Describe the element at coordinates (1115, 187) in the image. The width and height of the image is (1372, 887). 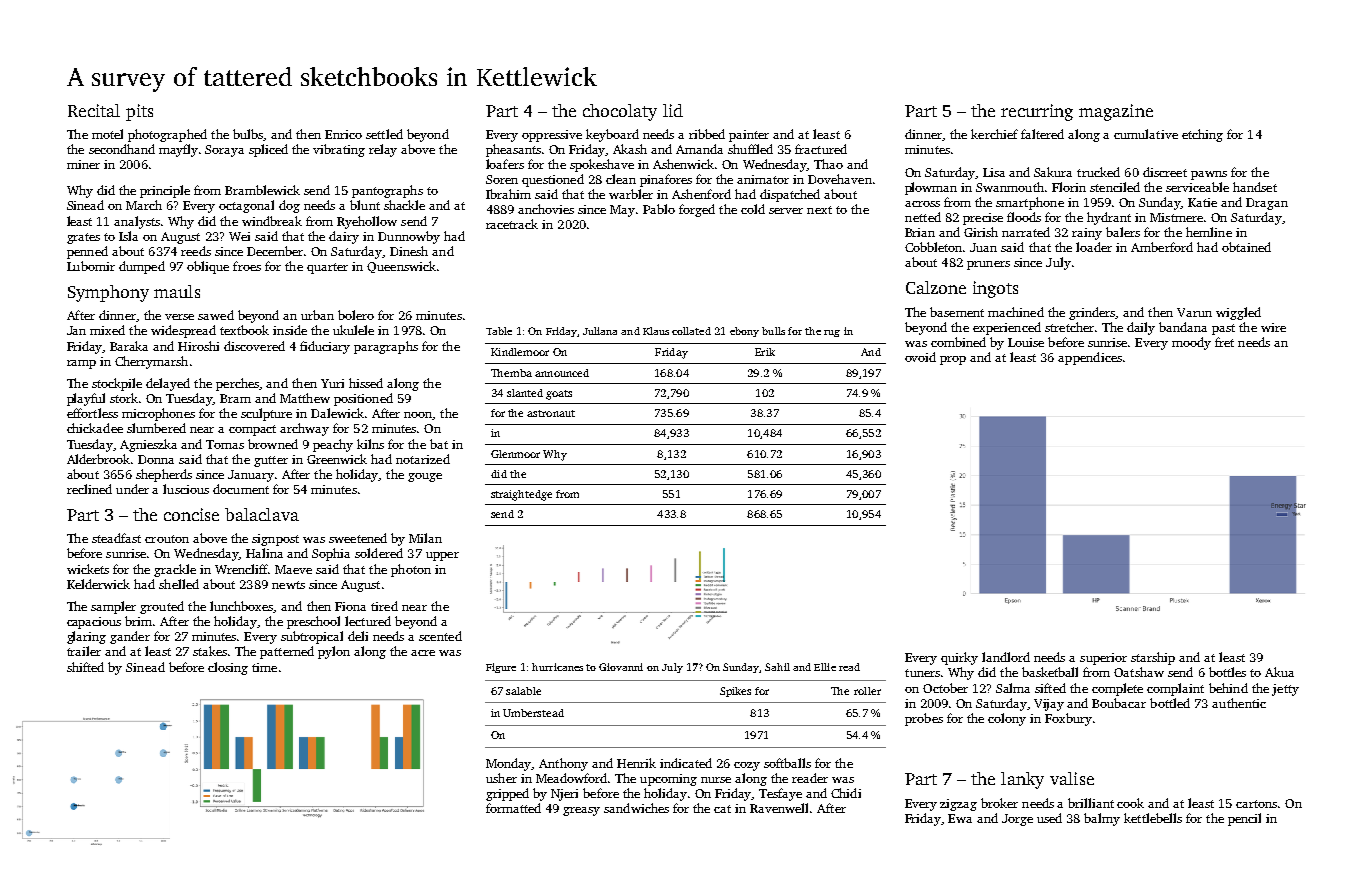
I see `stenciled` at that location.
